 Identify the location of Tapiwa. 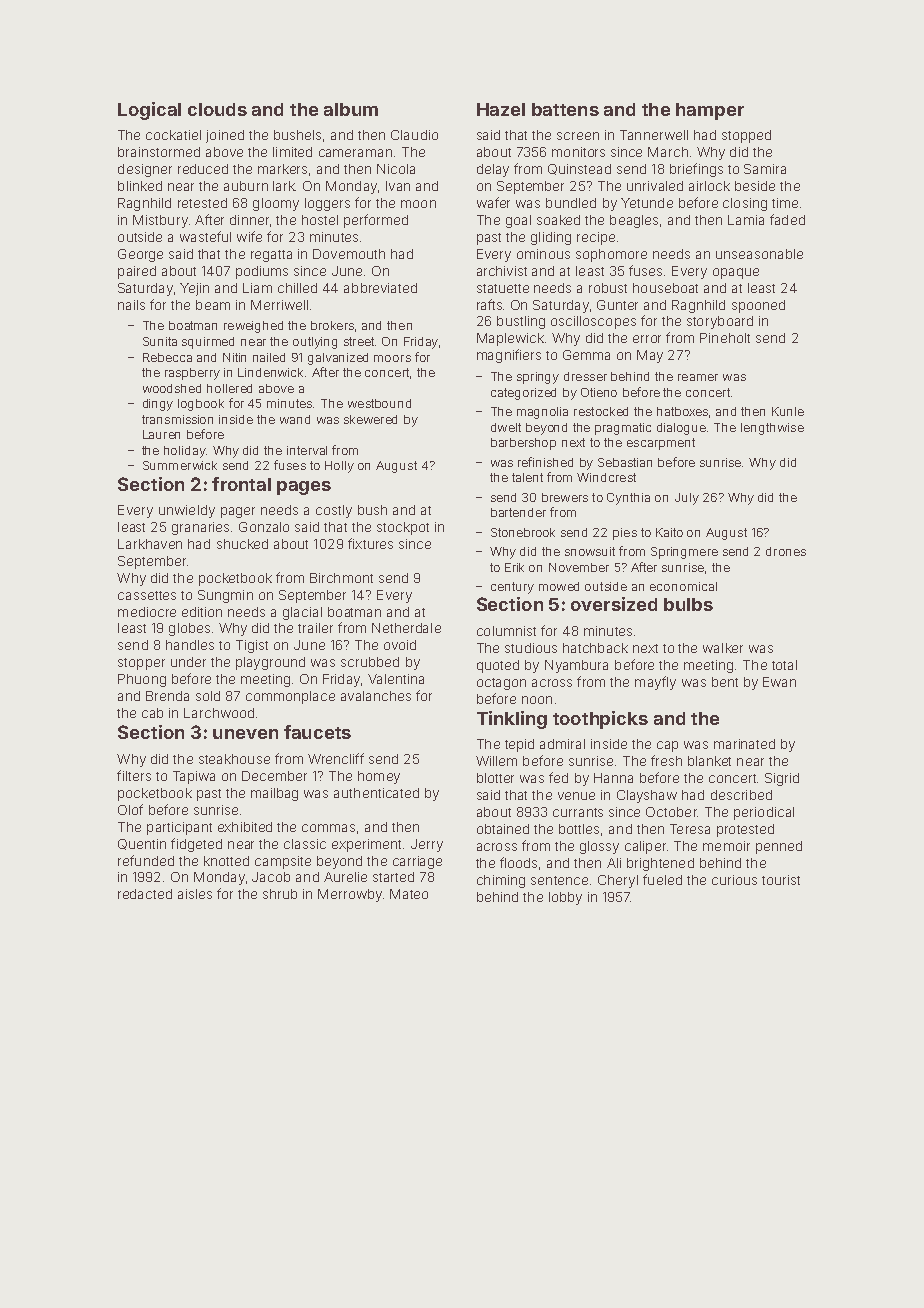
(194, 777).
